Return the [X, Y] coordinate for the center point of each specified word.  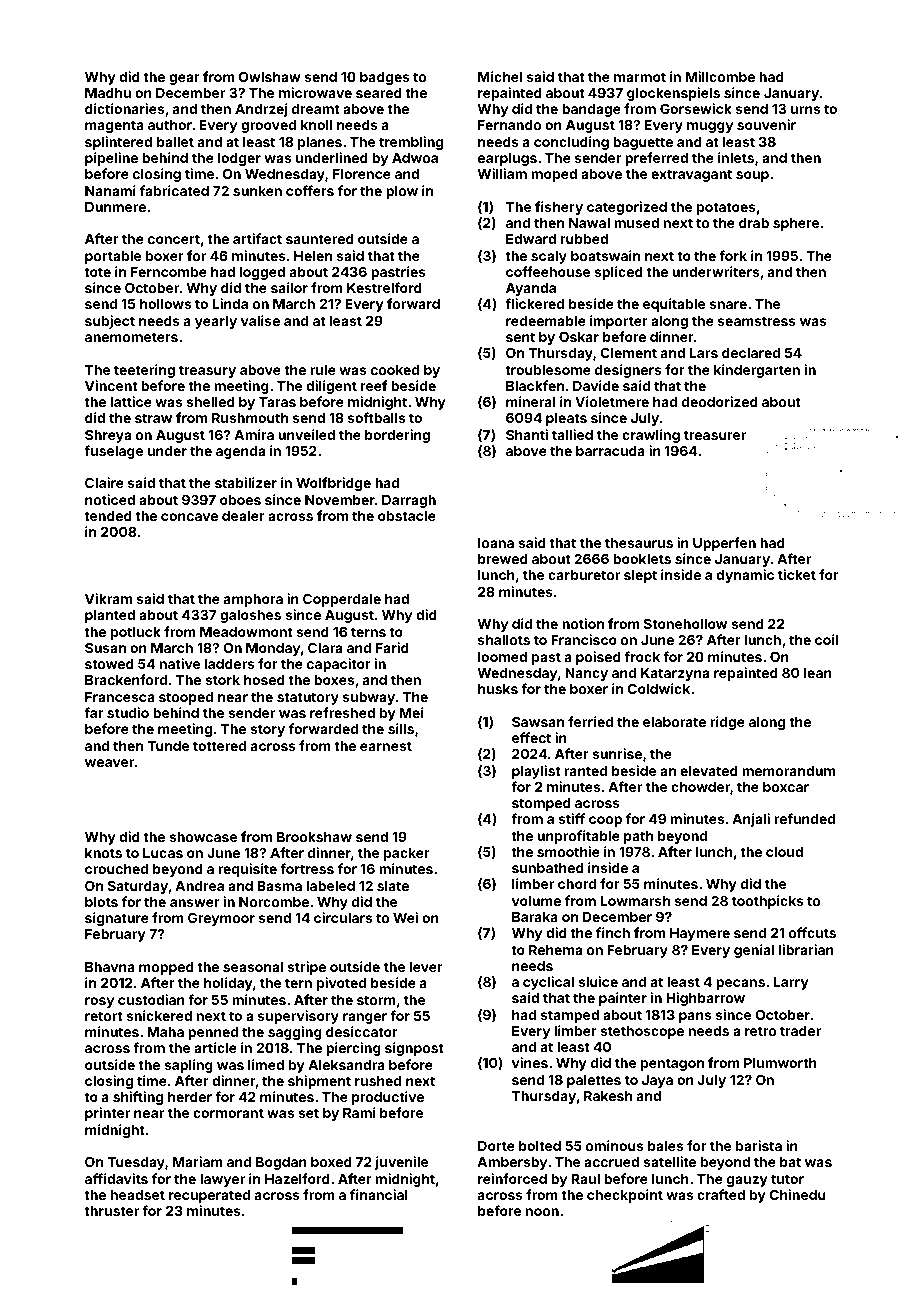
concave [189, 517]
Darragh [409, 501]
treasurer [715, 435]
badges [385, 78]
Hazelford [297, 1178]
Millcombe [720, 76]
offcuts [812, 932]
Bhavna [110, 967]
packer [407, 854]
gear [184, 79]
